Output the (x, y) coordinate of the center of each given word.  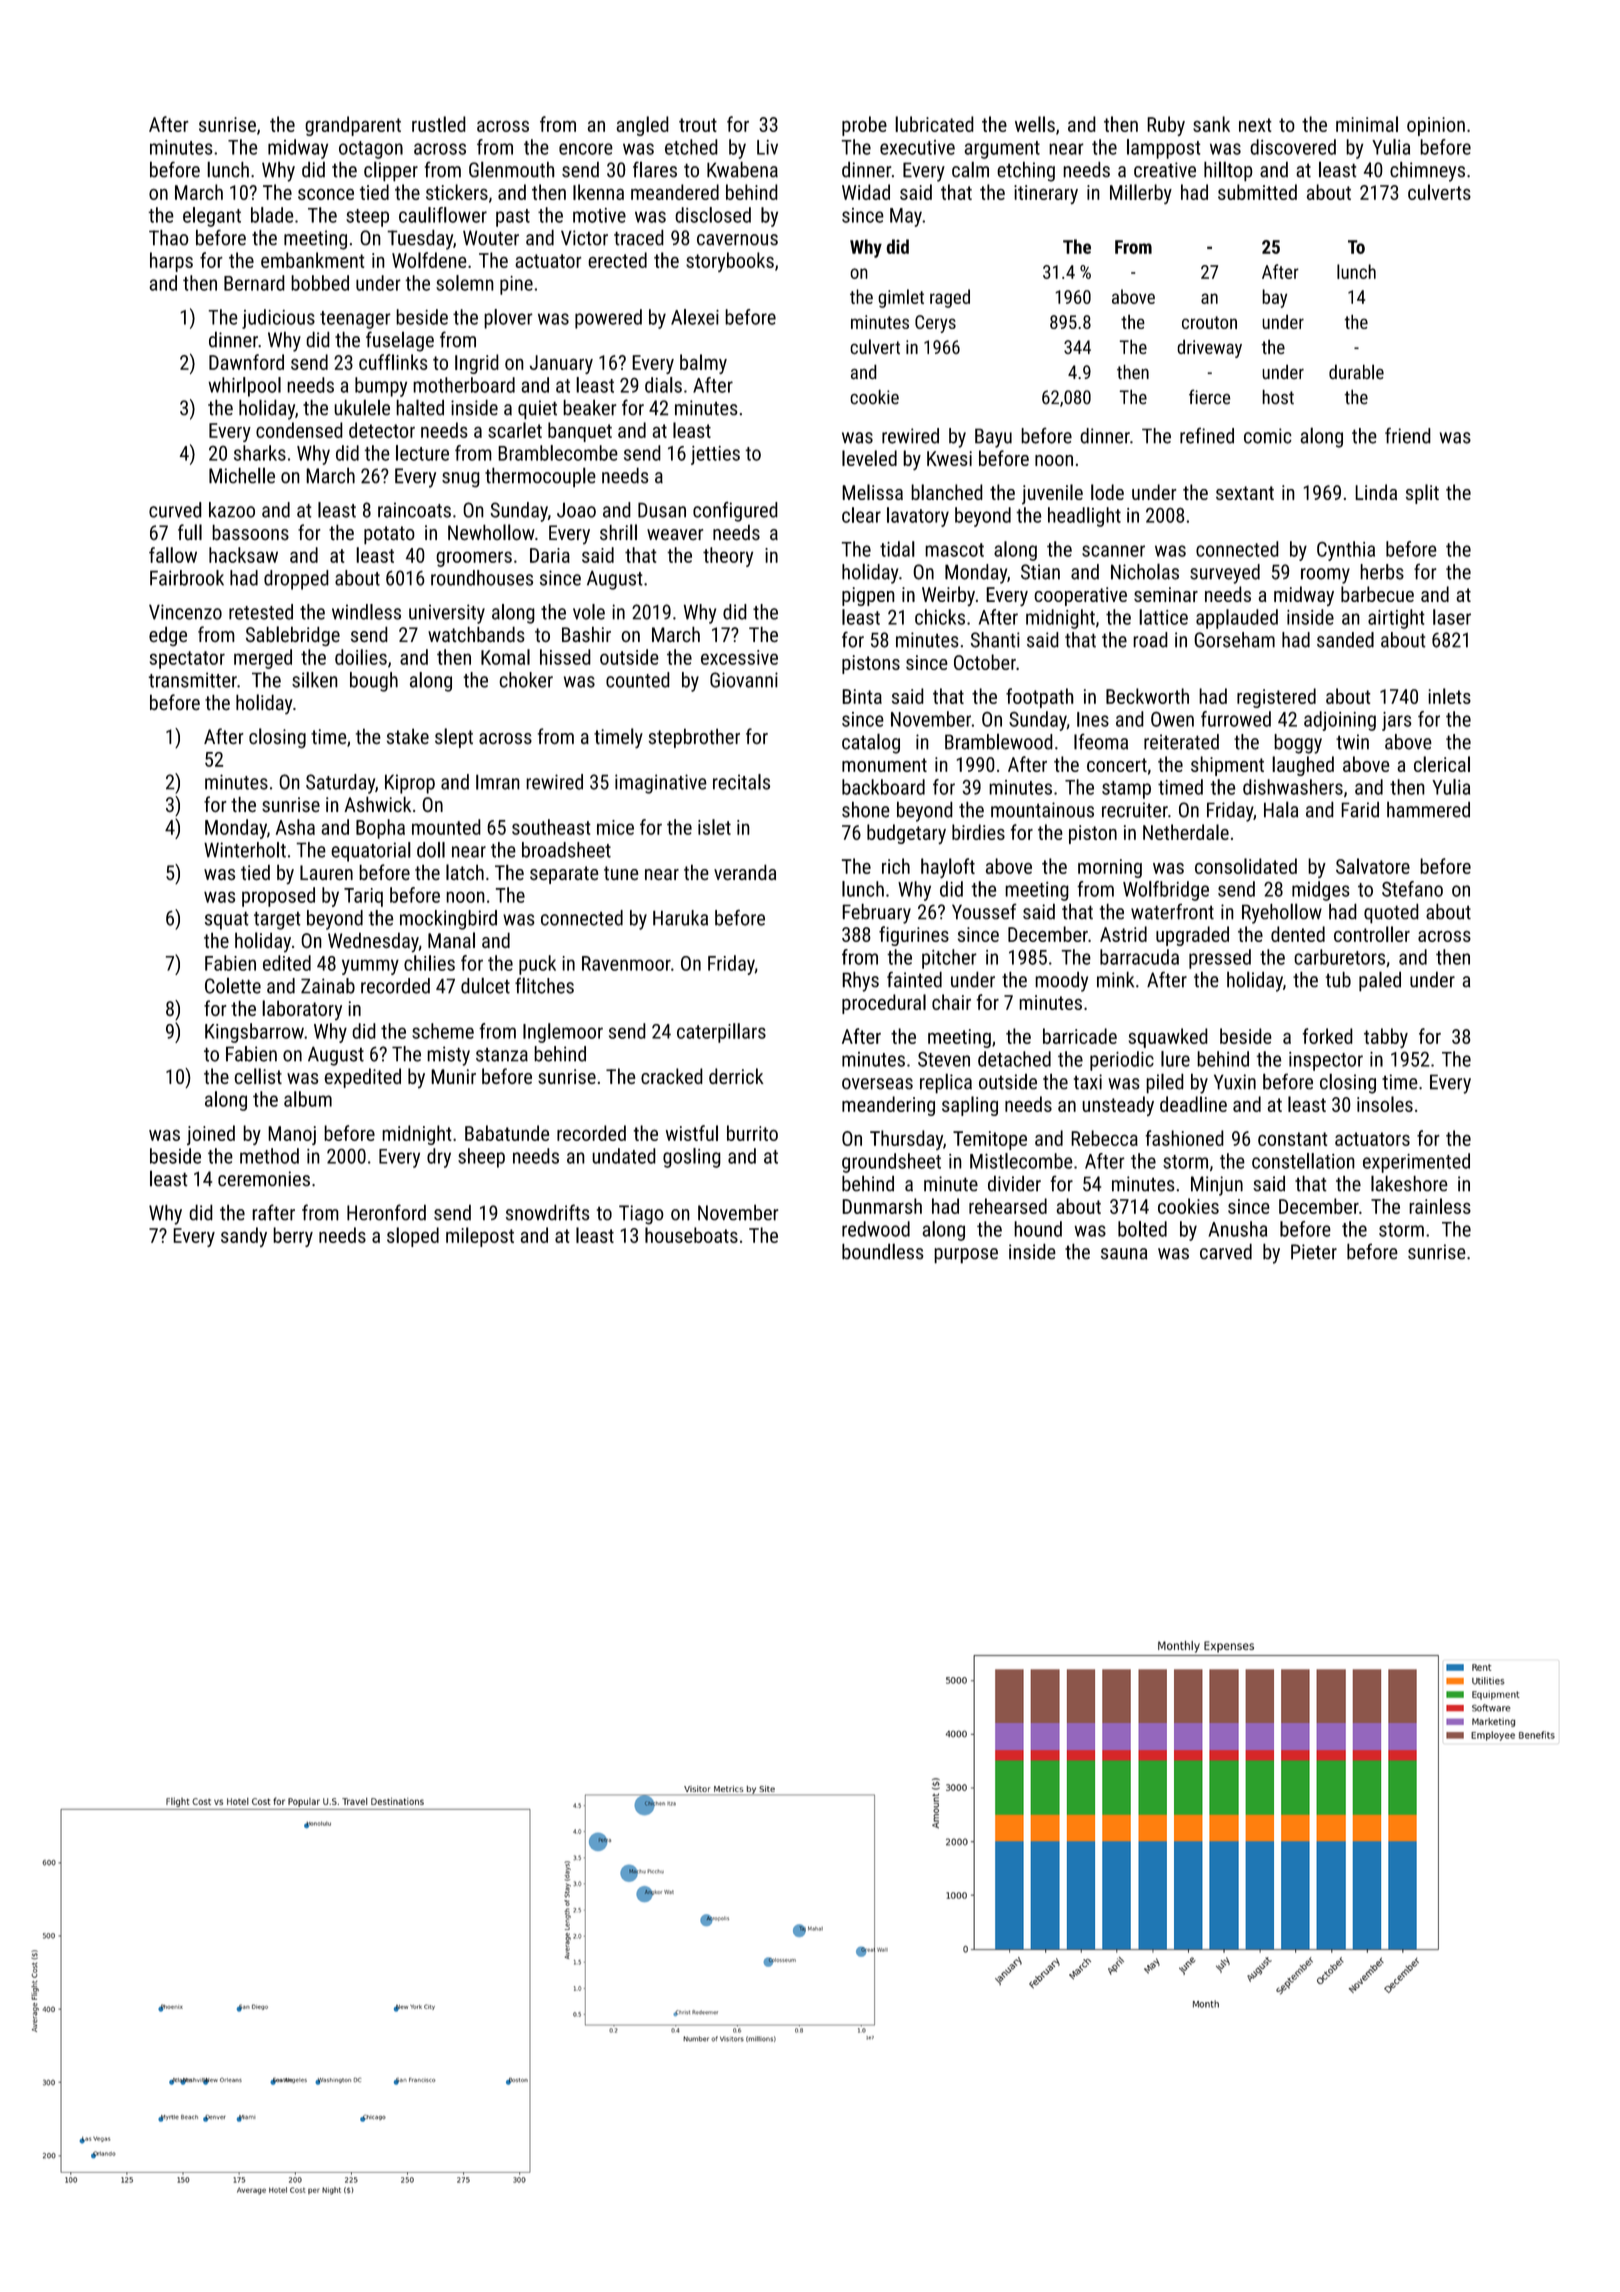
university (447, 614)
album (308, 1099)
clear (861, 515)
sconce (326, 194)
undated (624, 1156)
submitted (1257, 192)
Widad (866, 192)
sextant (1245, 493)
